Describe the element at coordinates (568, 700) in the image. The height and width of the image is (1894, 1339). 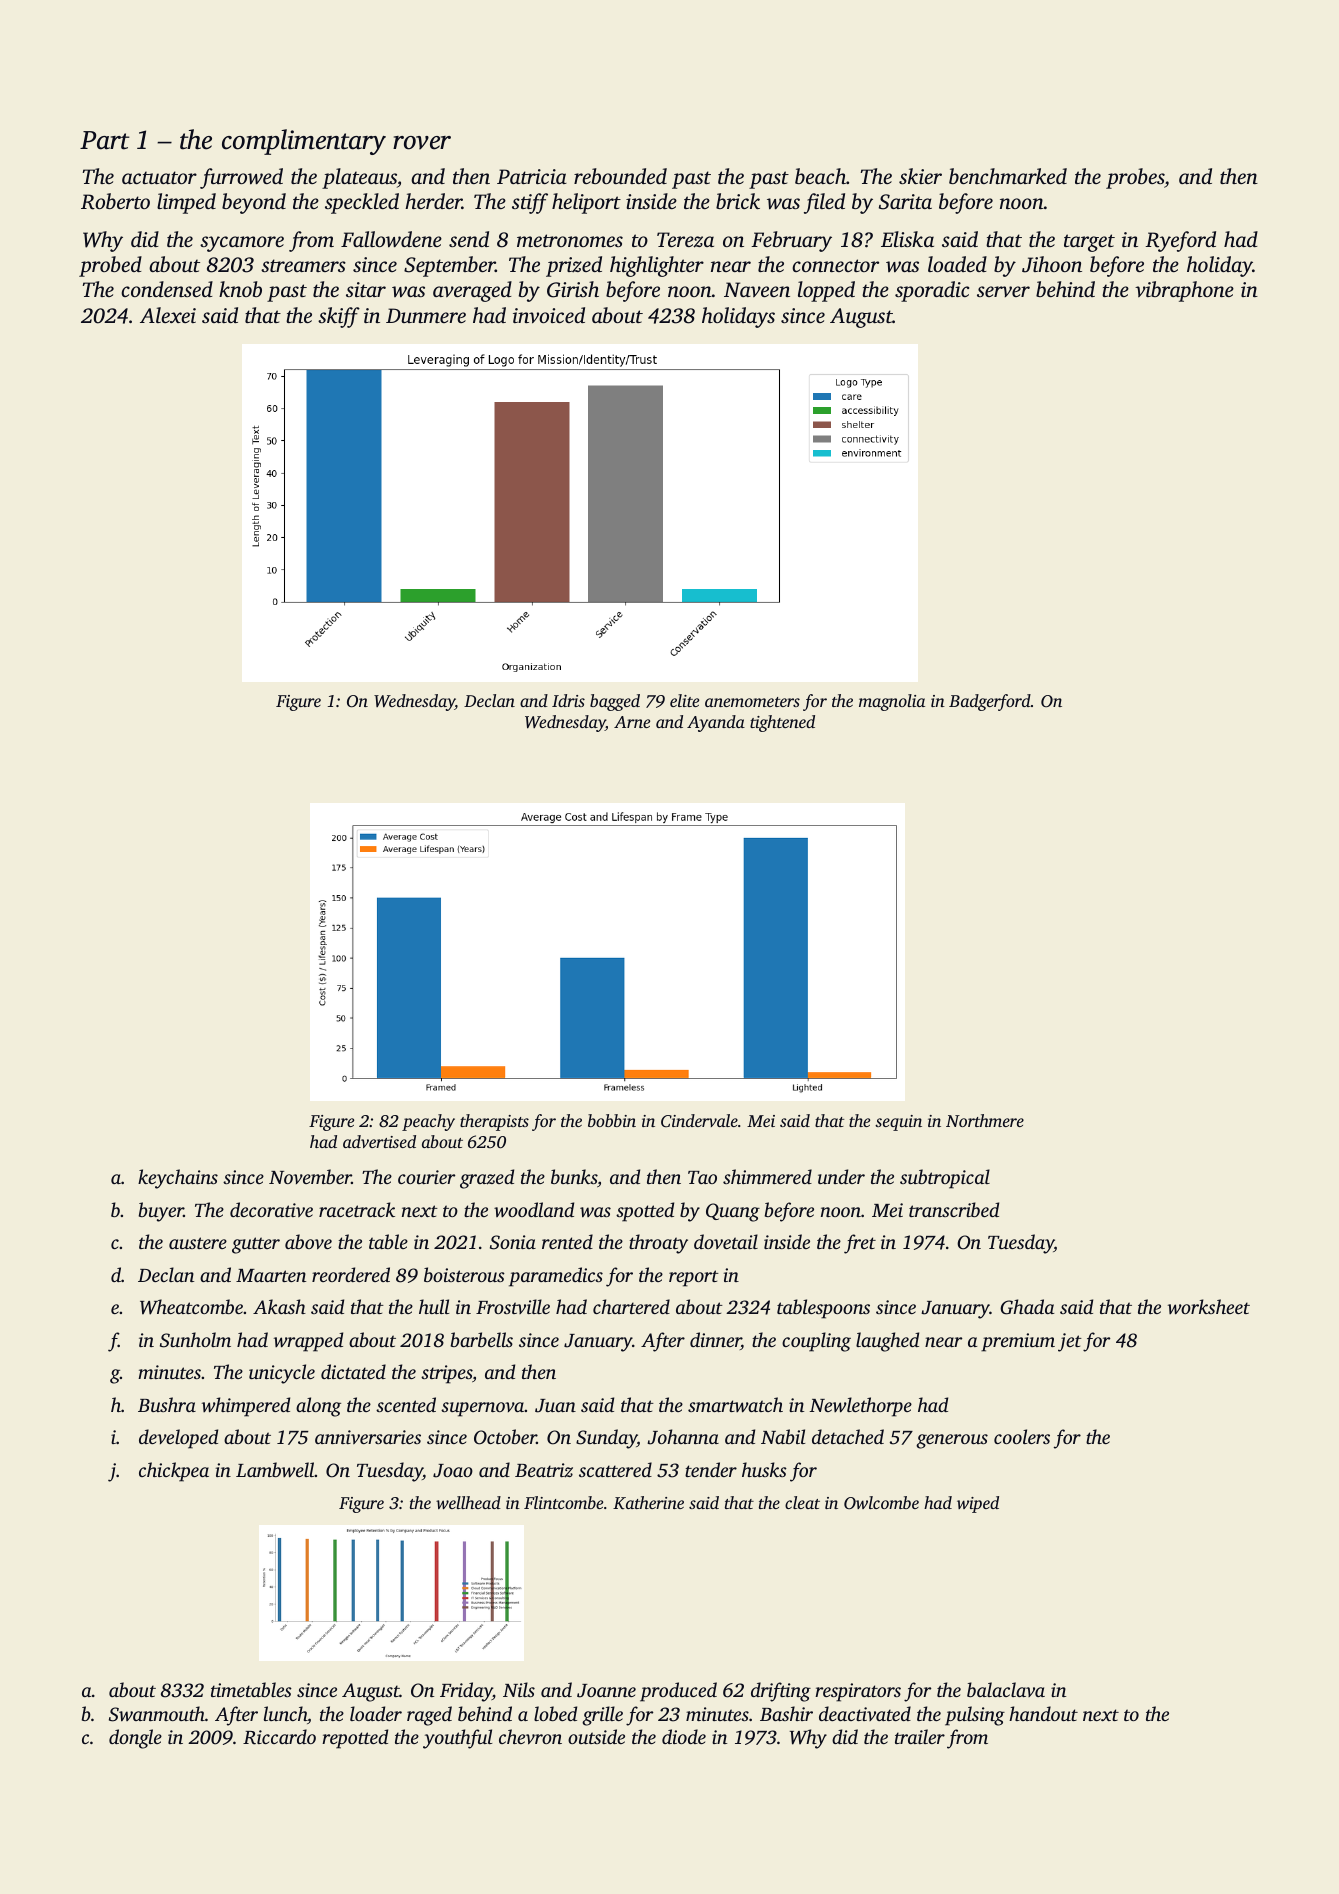
I see `Idris` at that location.
